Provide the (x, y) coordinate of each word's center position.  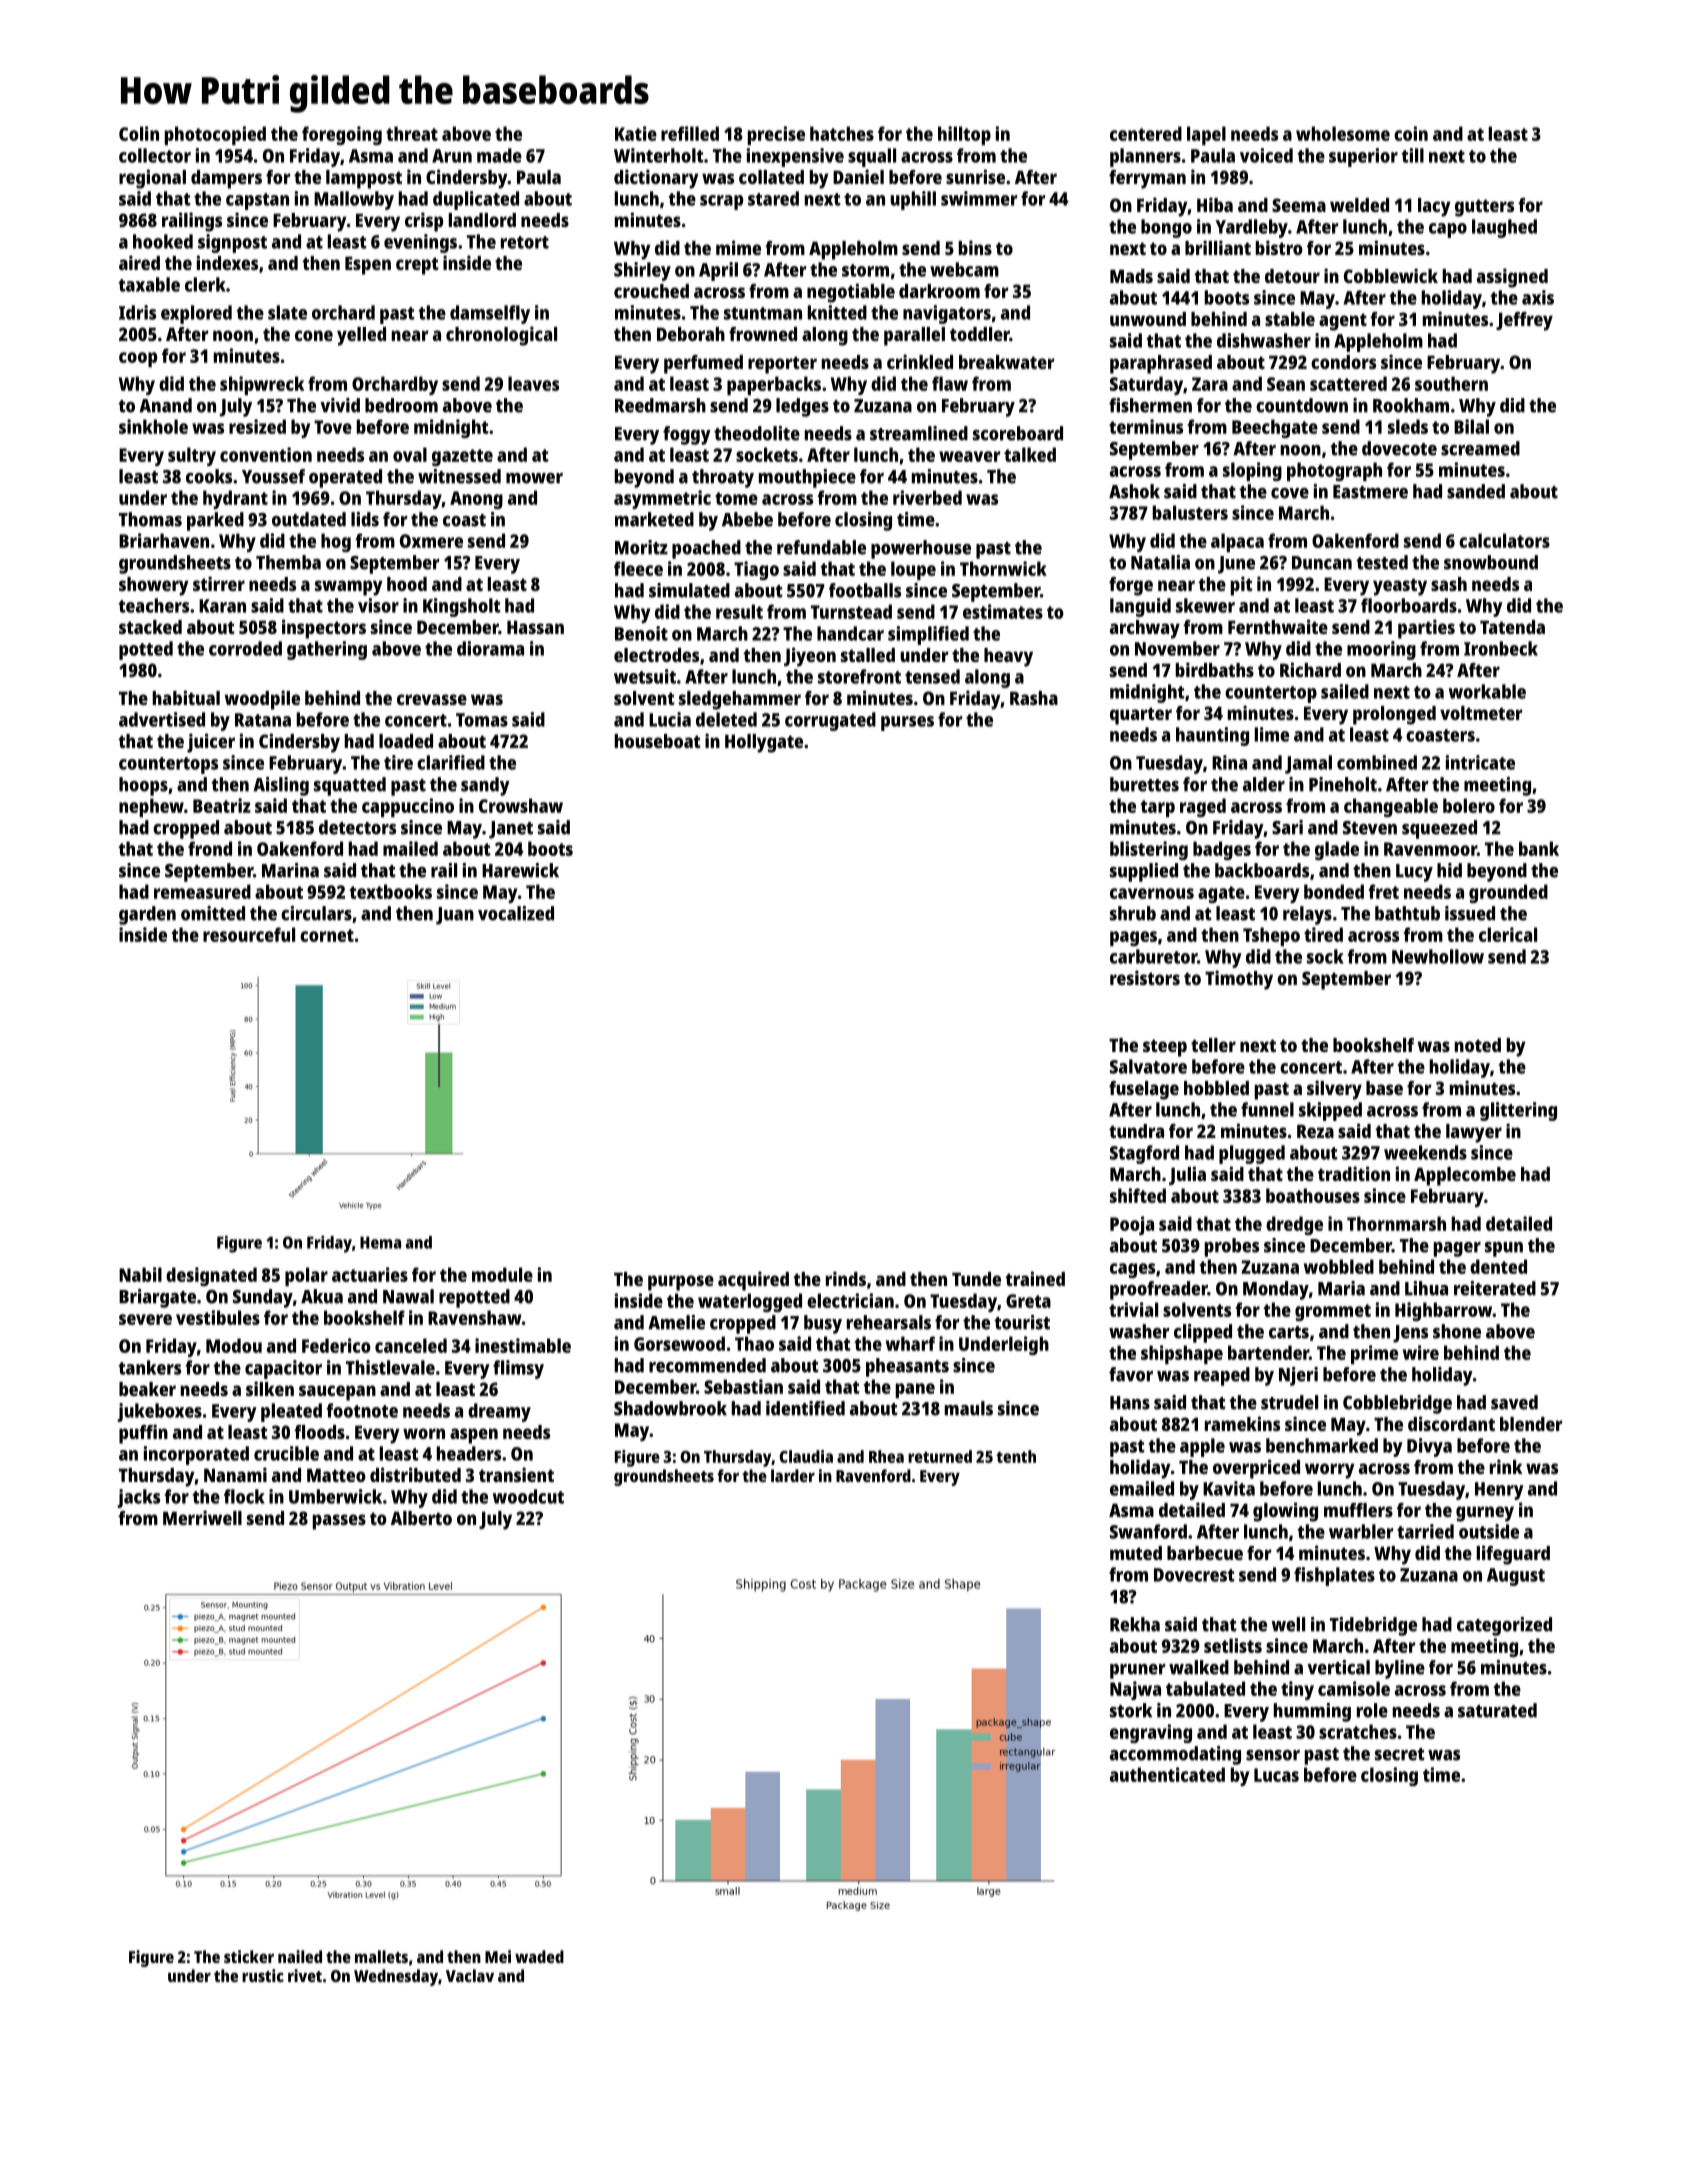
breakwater (1006, 362)
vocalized (516, 913)
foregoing (342, 135)
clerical (1508, 934)
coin (1411, 133)
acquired (753, 1281)
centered (1146, 133)
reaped (1222, 1376)
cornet (327, 935)
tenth (1016, 1456)
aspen (474, 1436)
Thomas (150, 519)
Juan (455, 916)
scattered (1348, 383)
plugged (1252, 1154)
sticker (249, 1956)
